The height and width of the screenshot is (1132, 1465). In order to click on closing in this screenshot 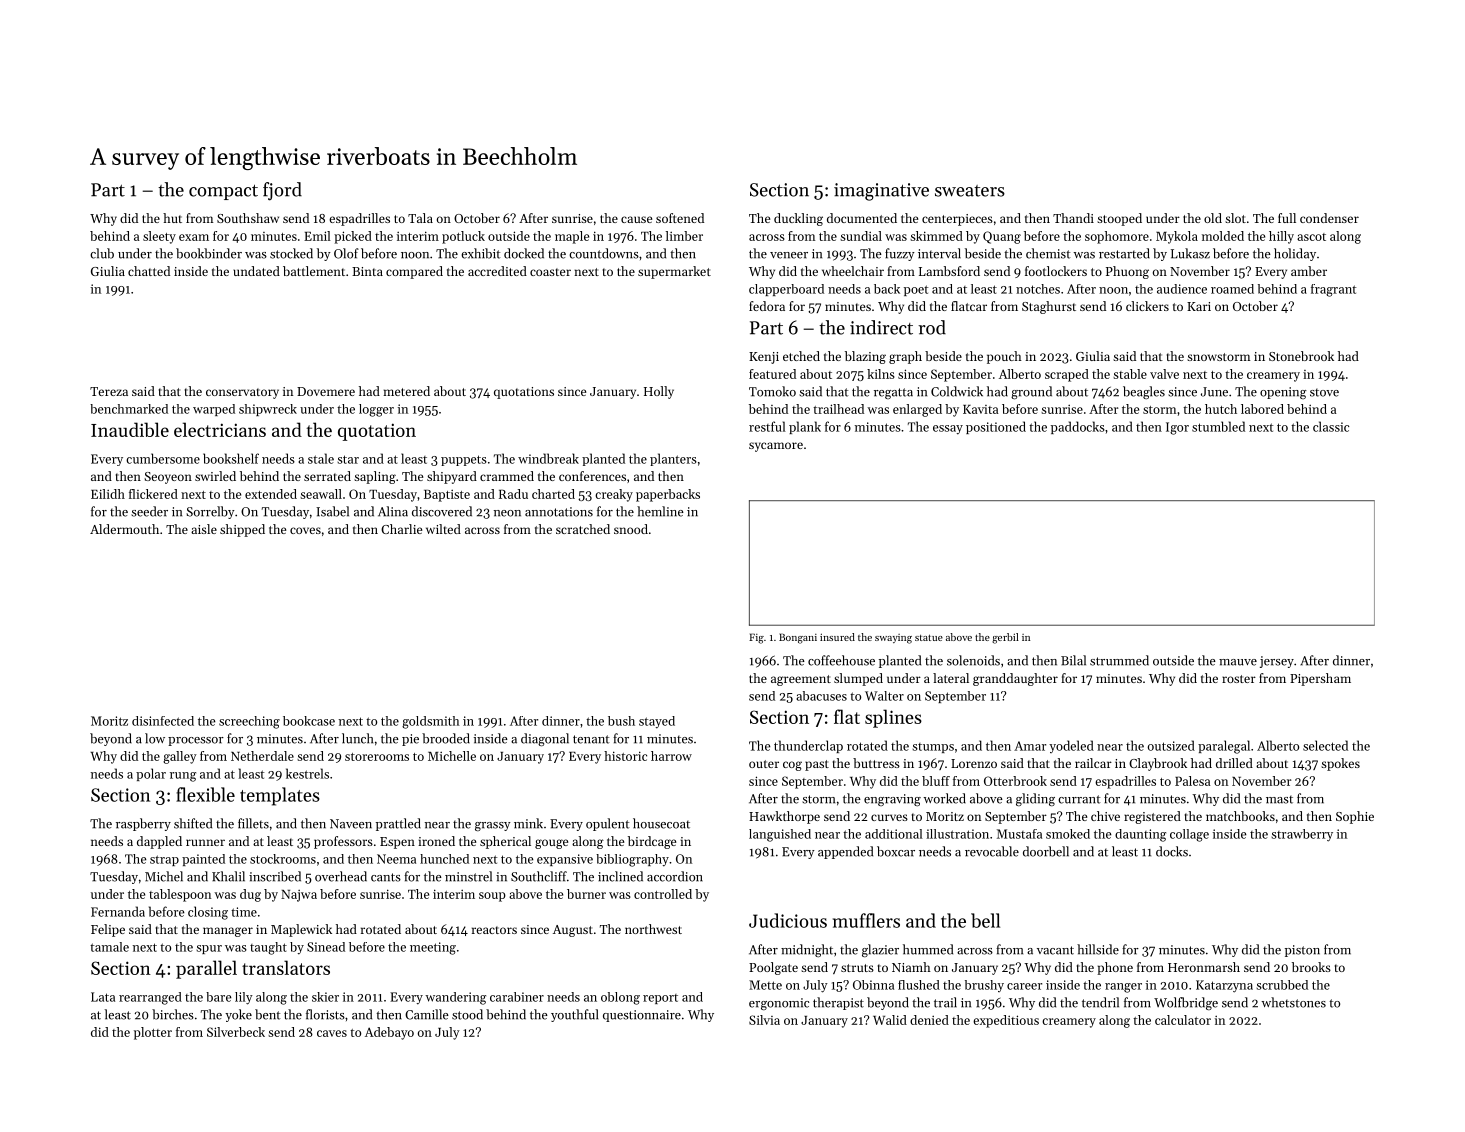, I will do `click(208, 913)`.
